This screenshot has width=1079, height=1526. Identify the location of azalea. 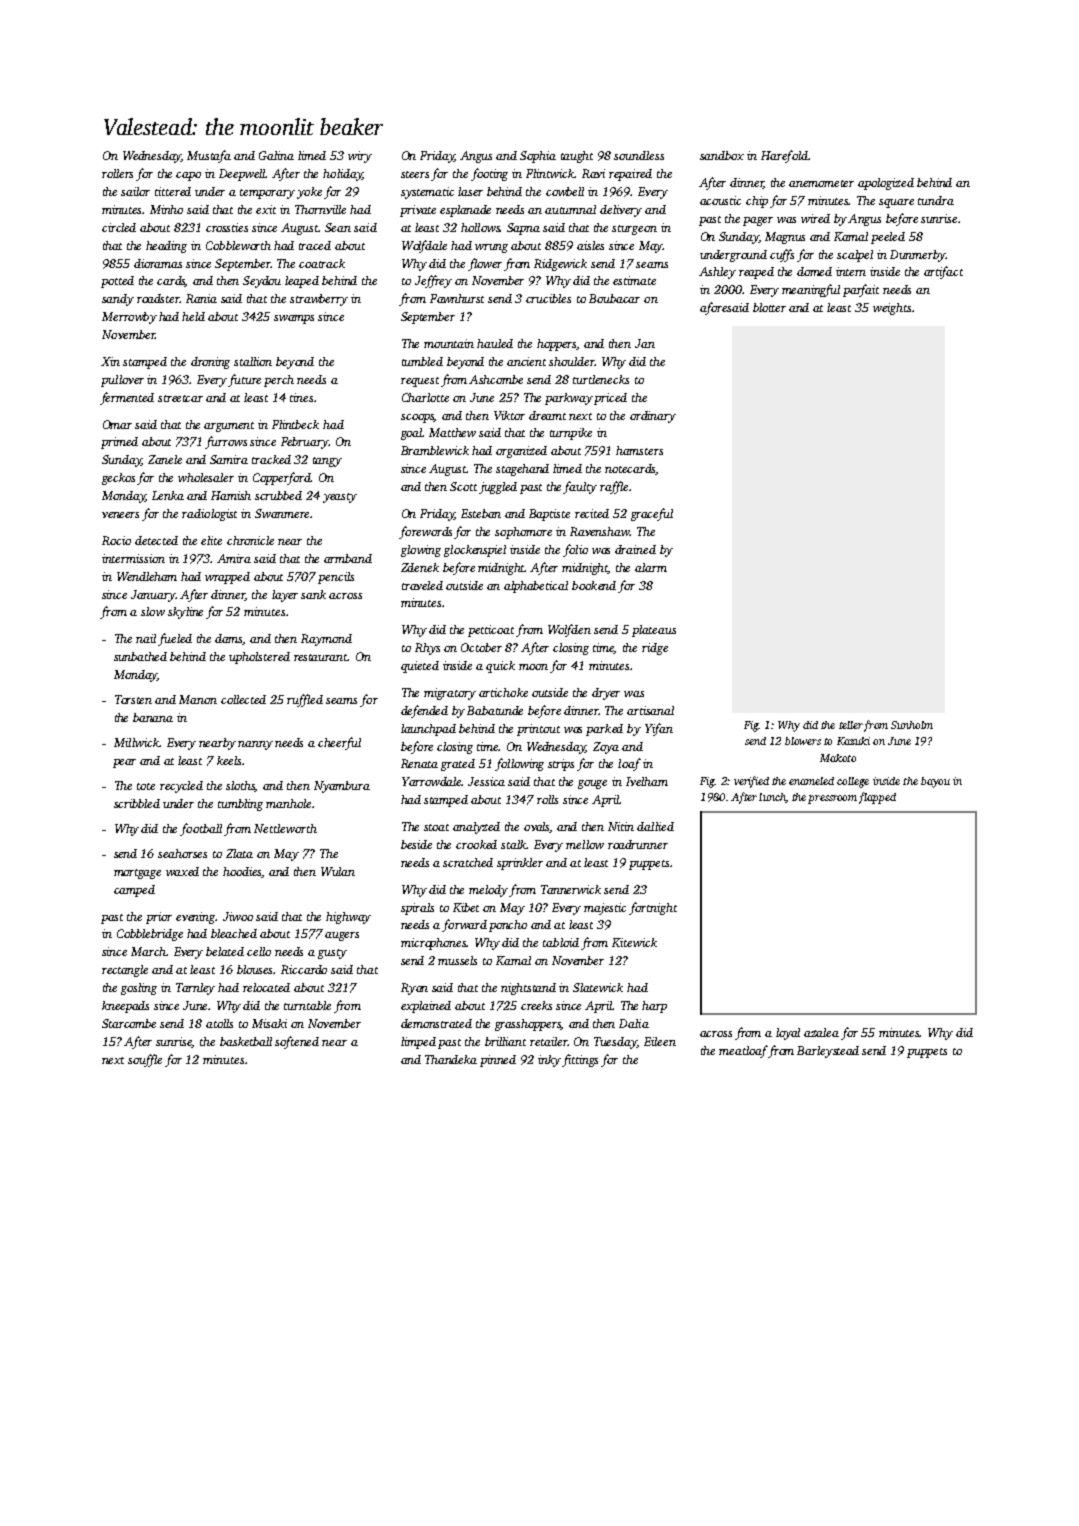
(821, 1032).
